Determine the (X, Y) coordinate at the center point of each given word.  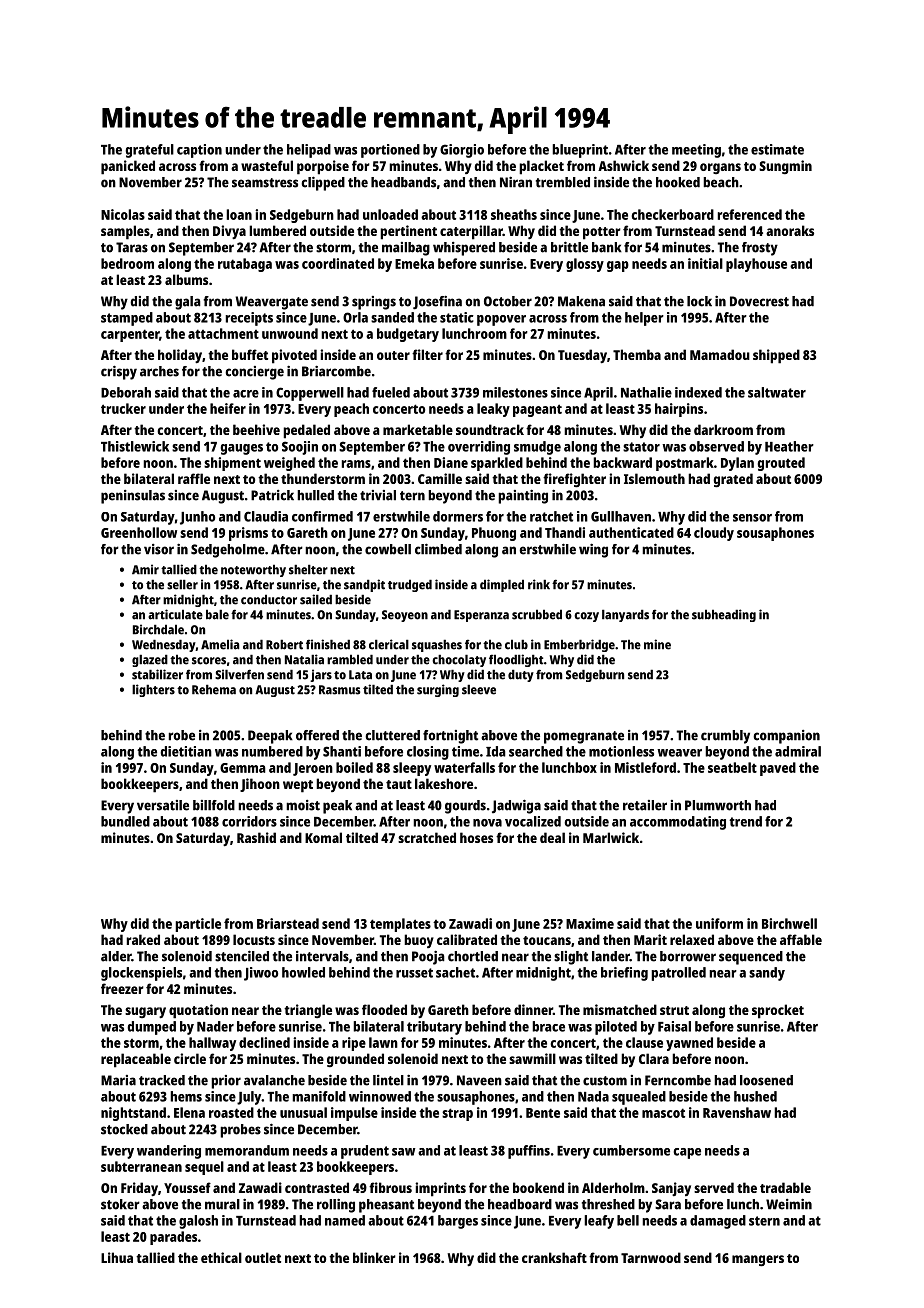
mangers (758, 1260)
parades (173, 1238)
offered (317, 735)
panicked (128, 167)
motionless (621, 751)
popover (501, 320)
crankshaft (554, 1257)
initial (705, 263)
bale (217, 614)
